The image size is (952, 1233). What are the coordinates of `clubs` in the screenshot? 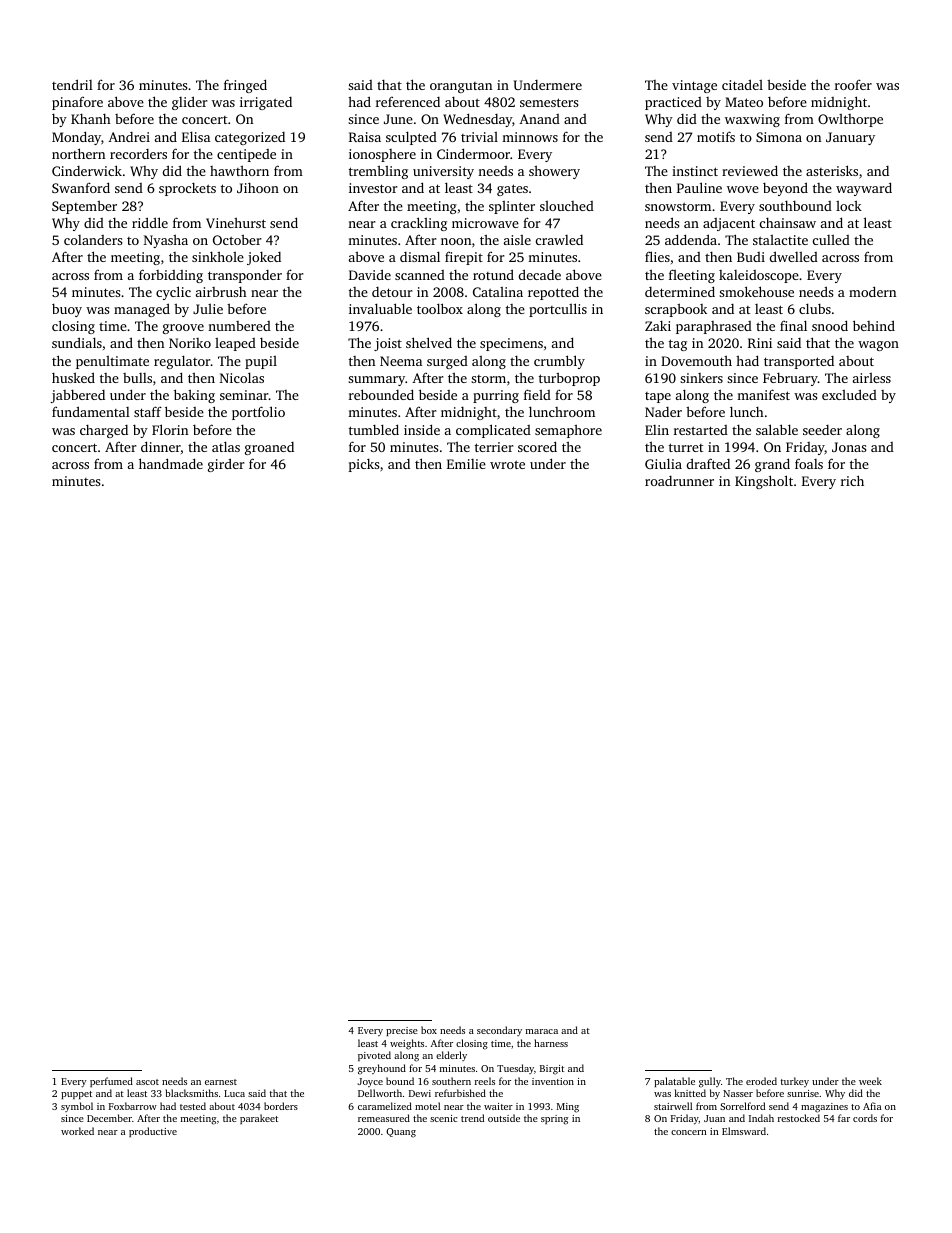 It's located at (815, 308).
